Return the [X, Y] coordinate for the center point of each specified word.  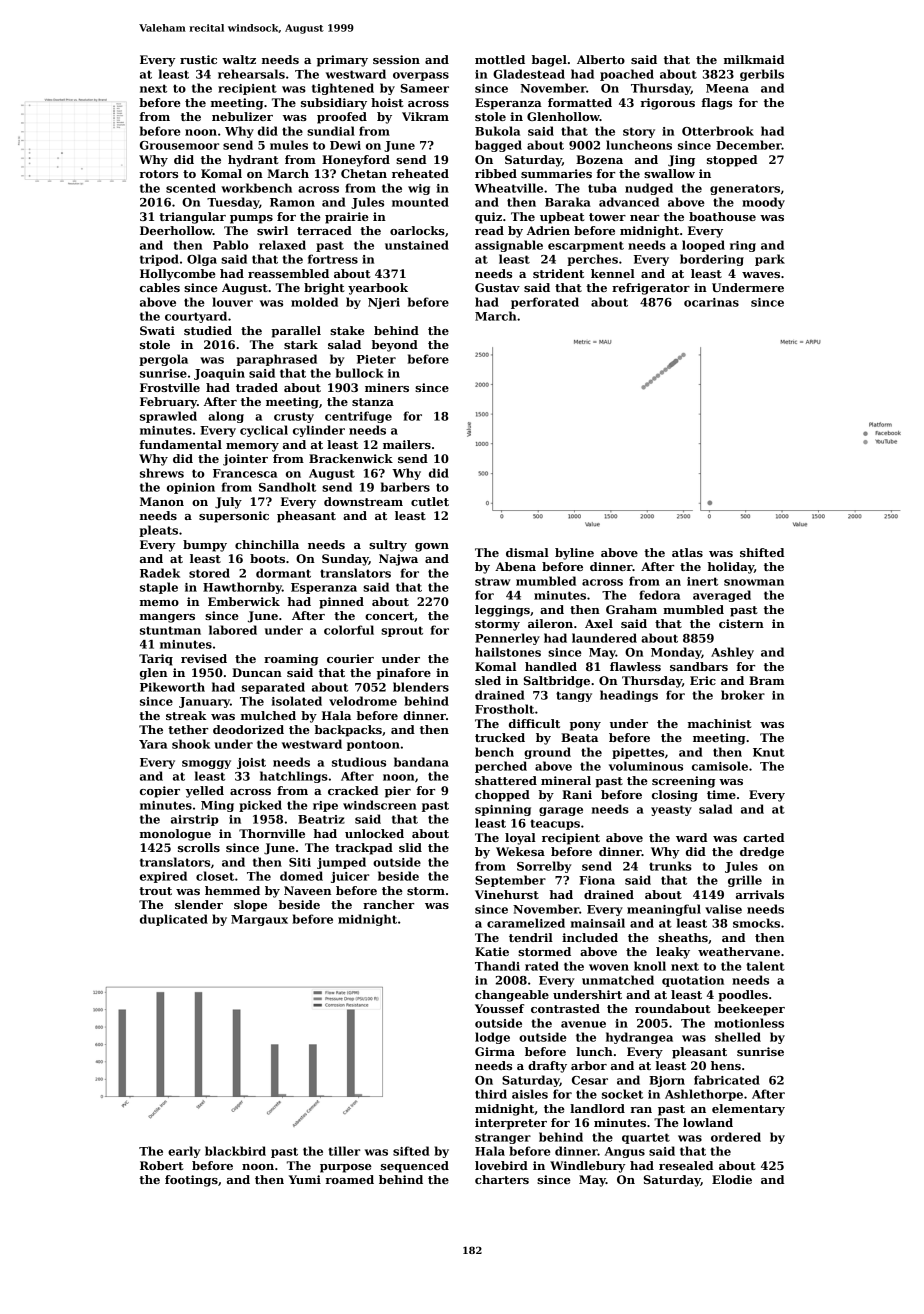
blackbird [235, 1151]
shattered [506, 780]
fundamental [181, 444]
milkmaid [754, 59]
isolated [297, 701]
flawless [635, 666]
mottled [500, 59]
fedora [659, 595]
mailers [407, 444]
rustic [198, 59]
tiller [344, 1151]
